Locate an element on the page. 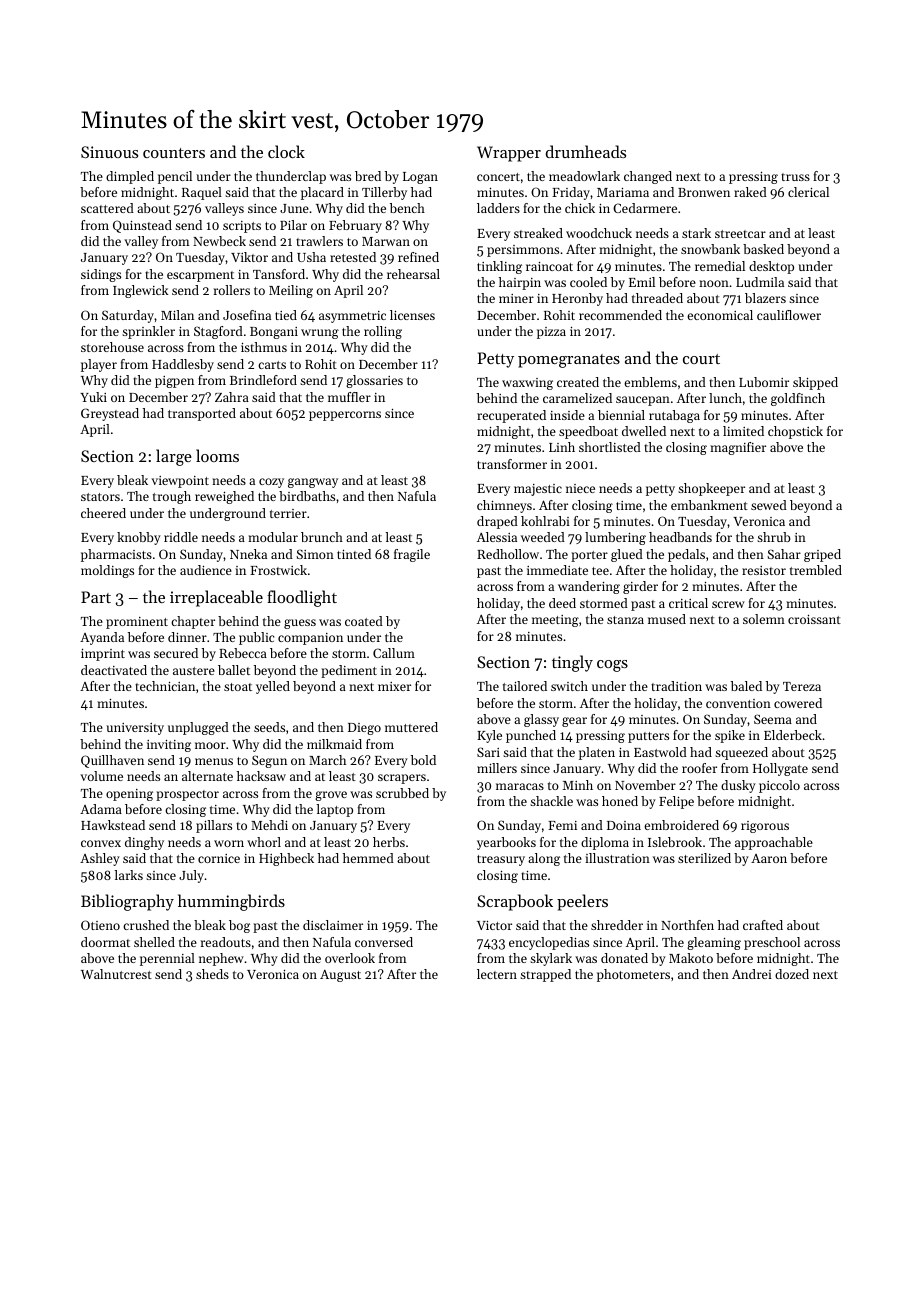 The image size is (924, 1308). conversed is located at coordinates (384, 942).
